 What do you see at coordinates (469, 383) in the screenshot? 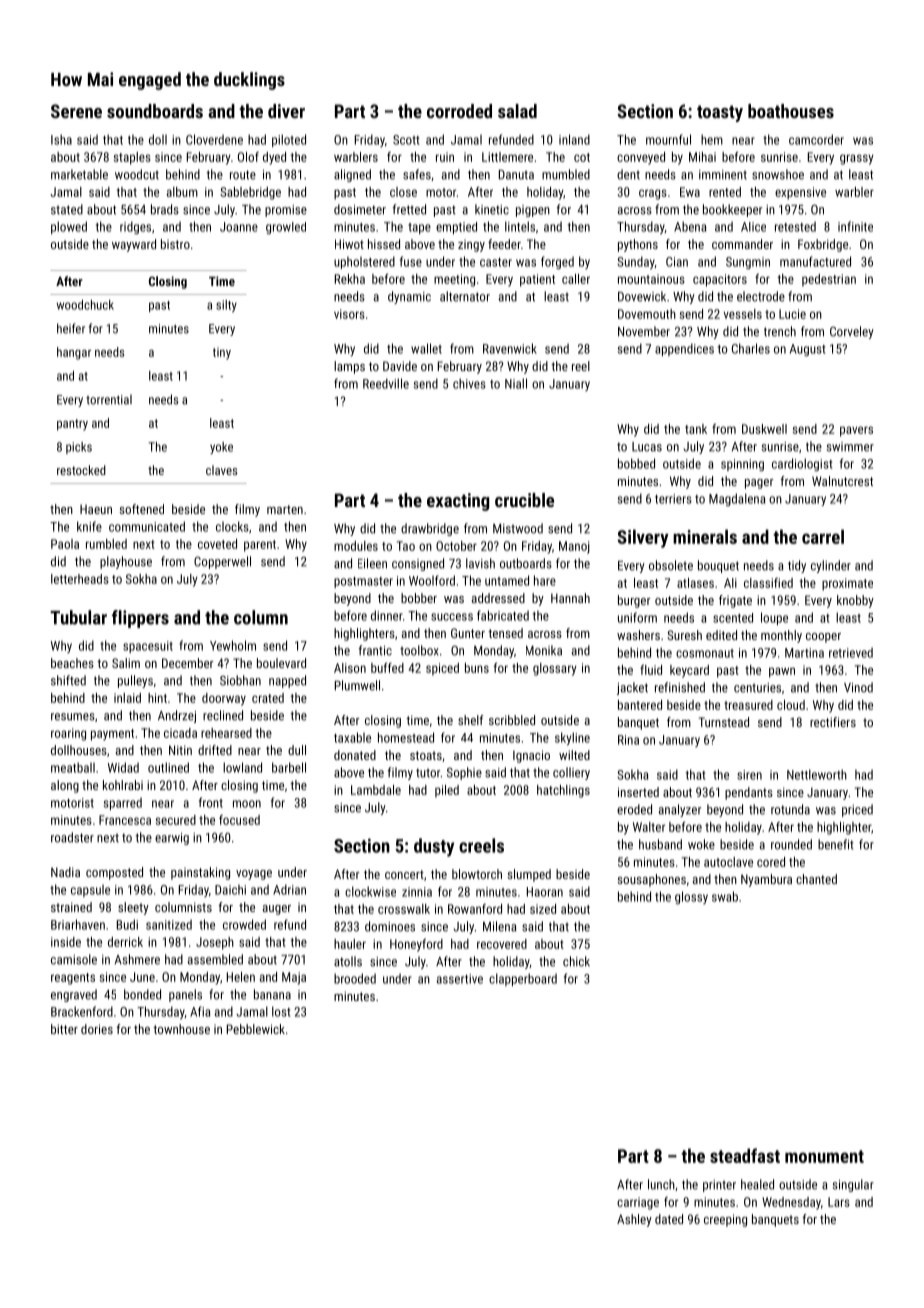
I see `chives` at bounding box center [469, 383].
